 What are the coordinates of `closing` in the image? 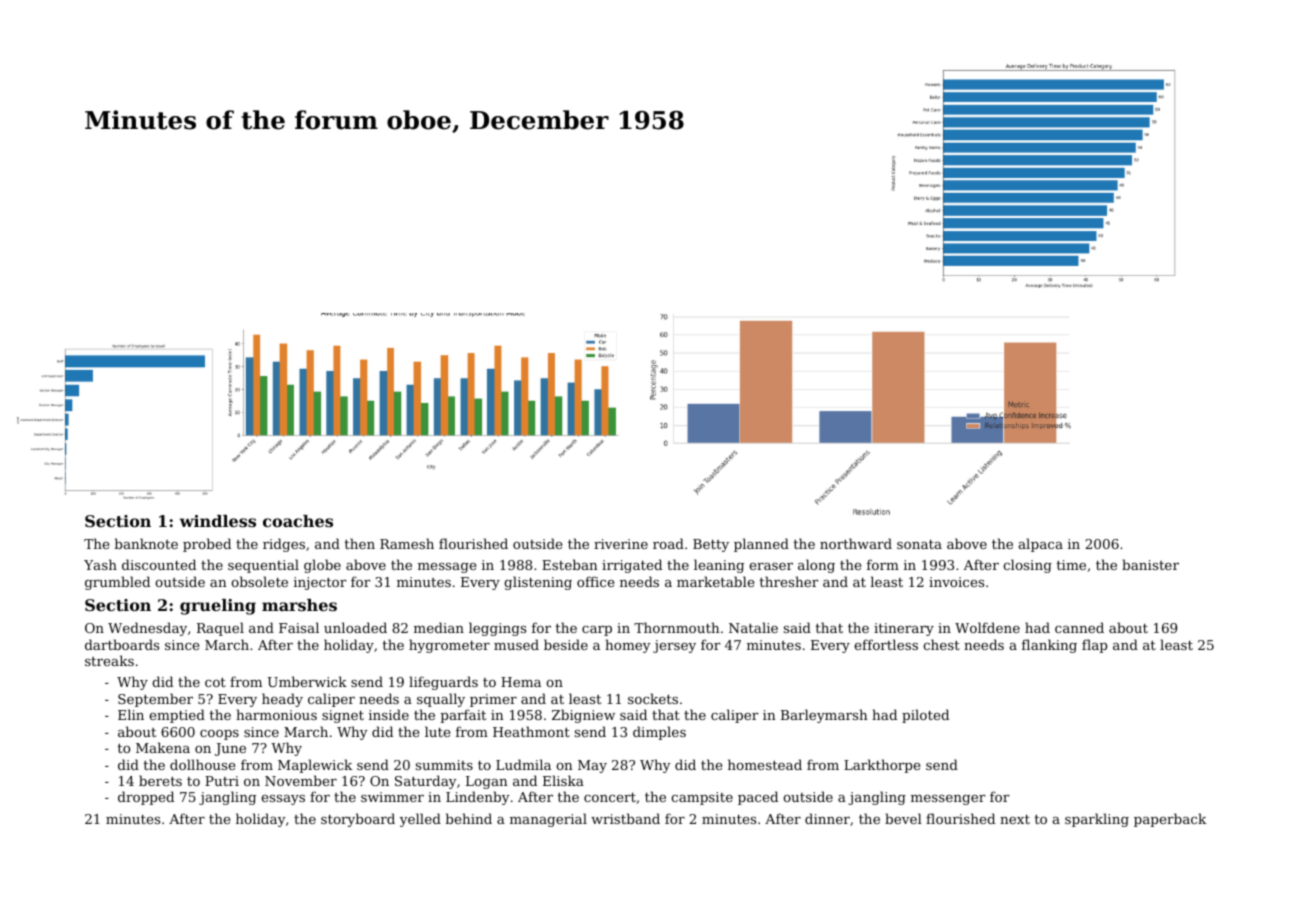 It's located at (1027, 566).
